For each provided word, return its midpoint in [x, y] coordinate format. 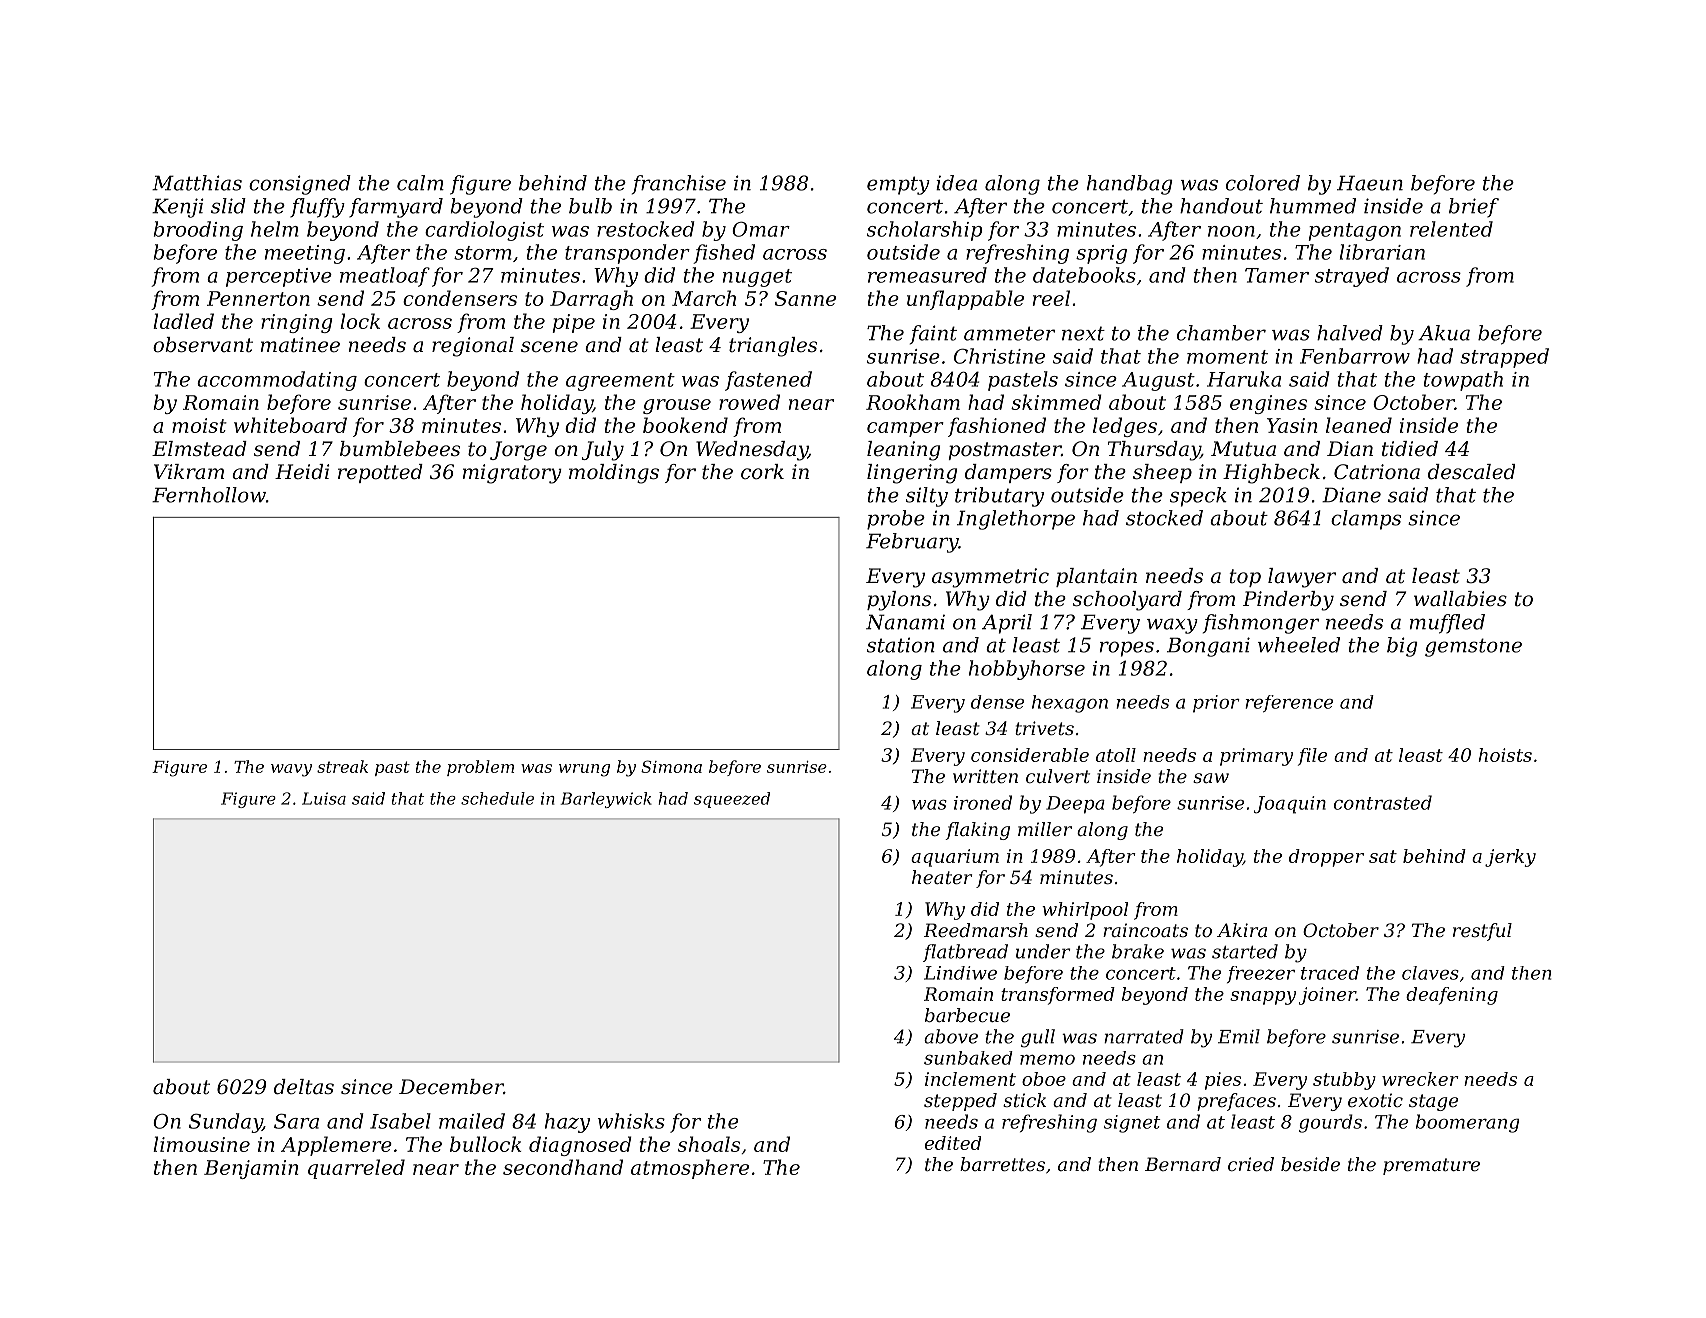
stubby [1344, 1081]
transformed [1058, 996]
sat [1383, 856]
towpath [1463, 381]
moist [199, 425]
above [951, 1036]
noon [1231, 231]
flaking [977, 831]
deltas [304, 1087]
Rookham [913, 402]
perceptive [279, 277]
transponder [627, 254]
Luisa [324, 798]
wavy [291, 770]
